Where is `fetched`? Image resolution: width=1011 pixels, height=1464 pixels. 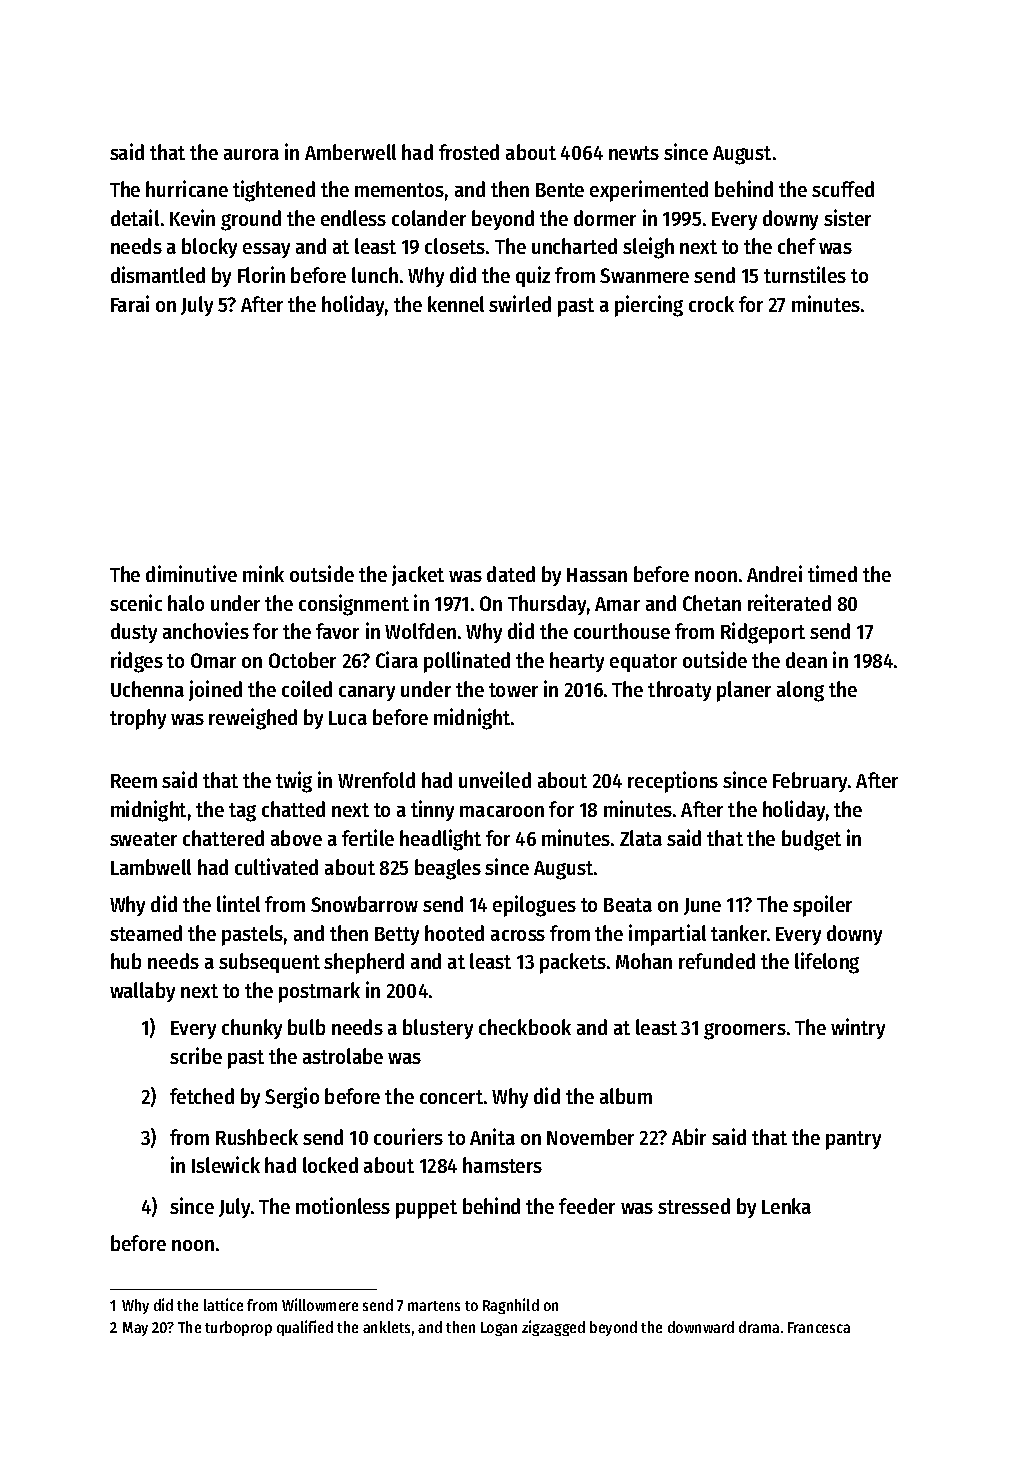 fetched is located at coordinates (202, 1096).
